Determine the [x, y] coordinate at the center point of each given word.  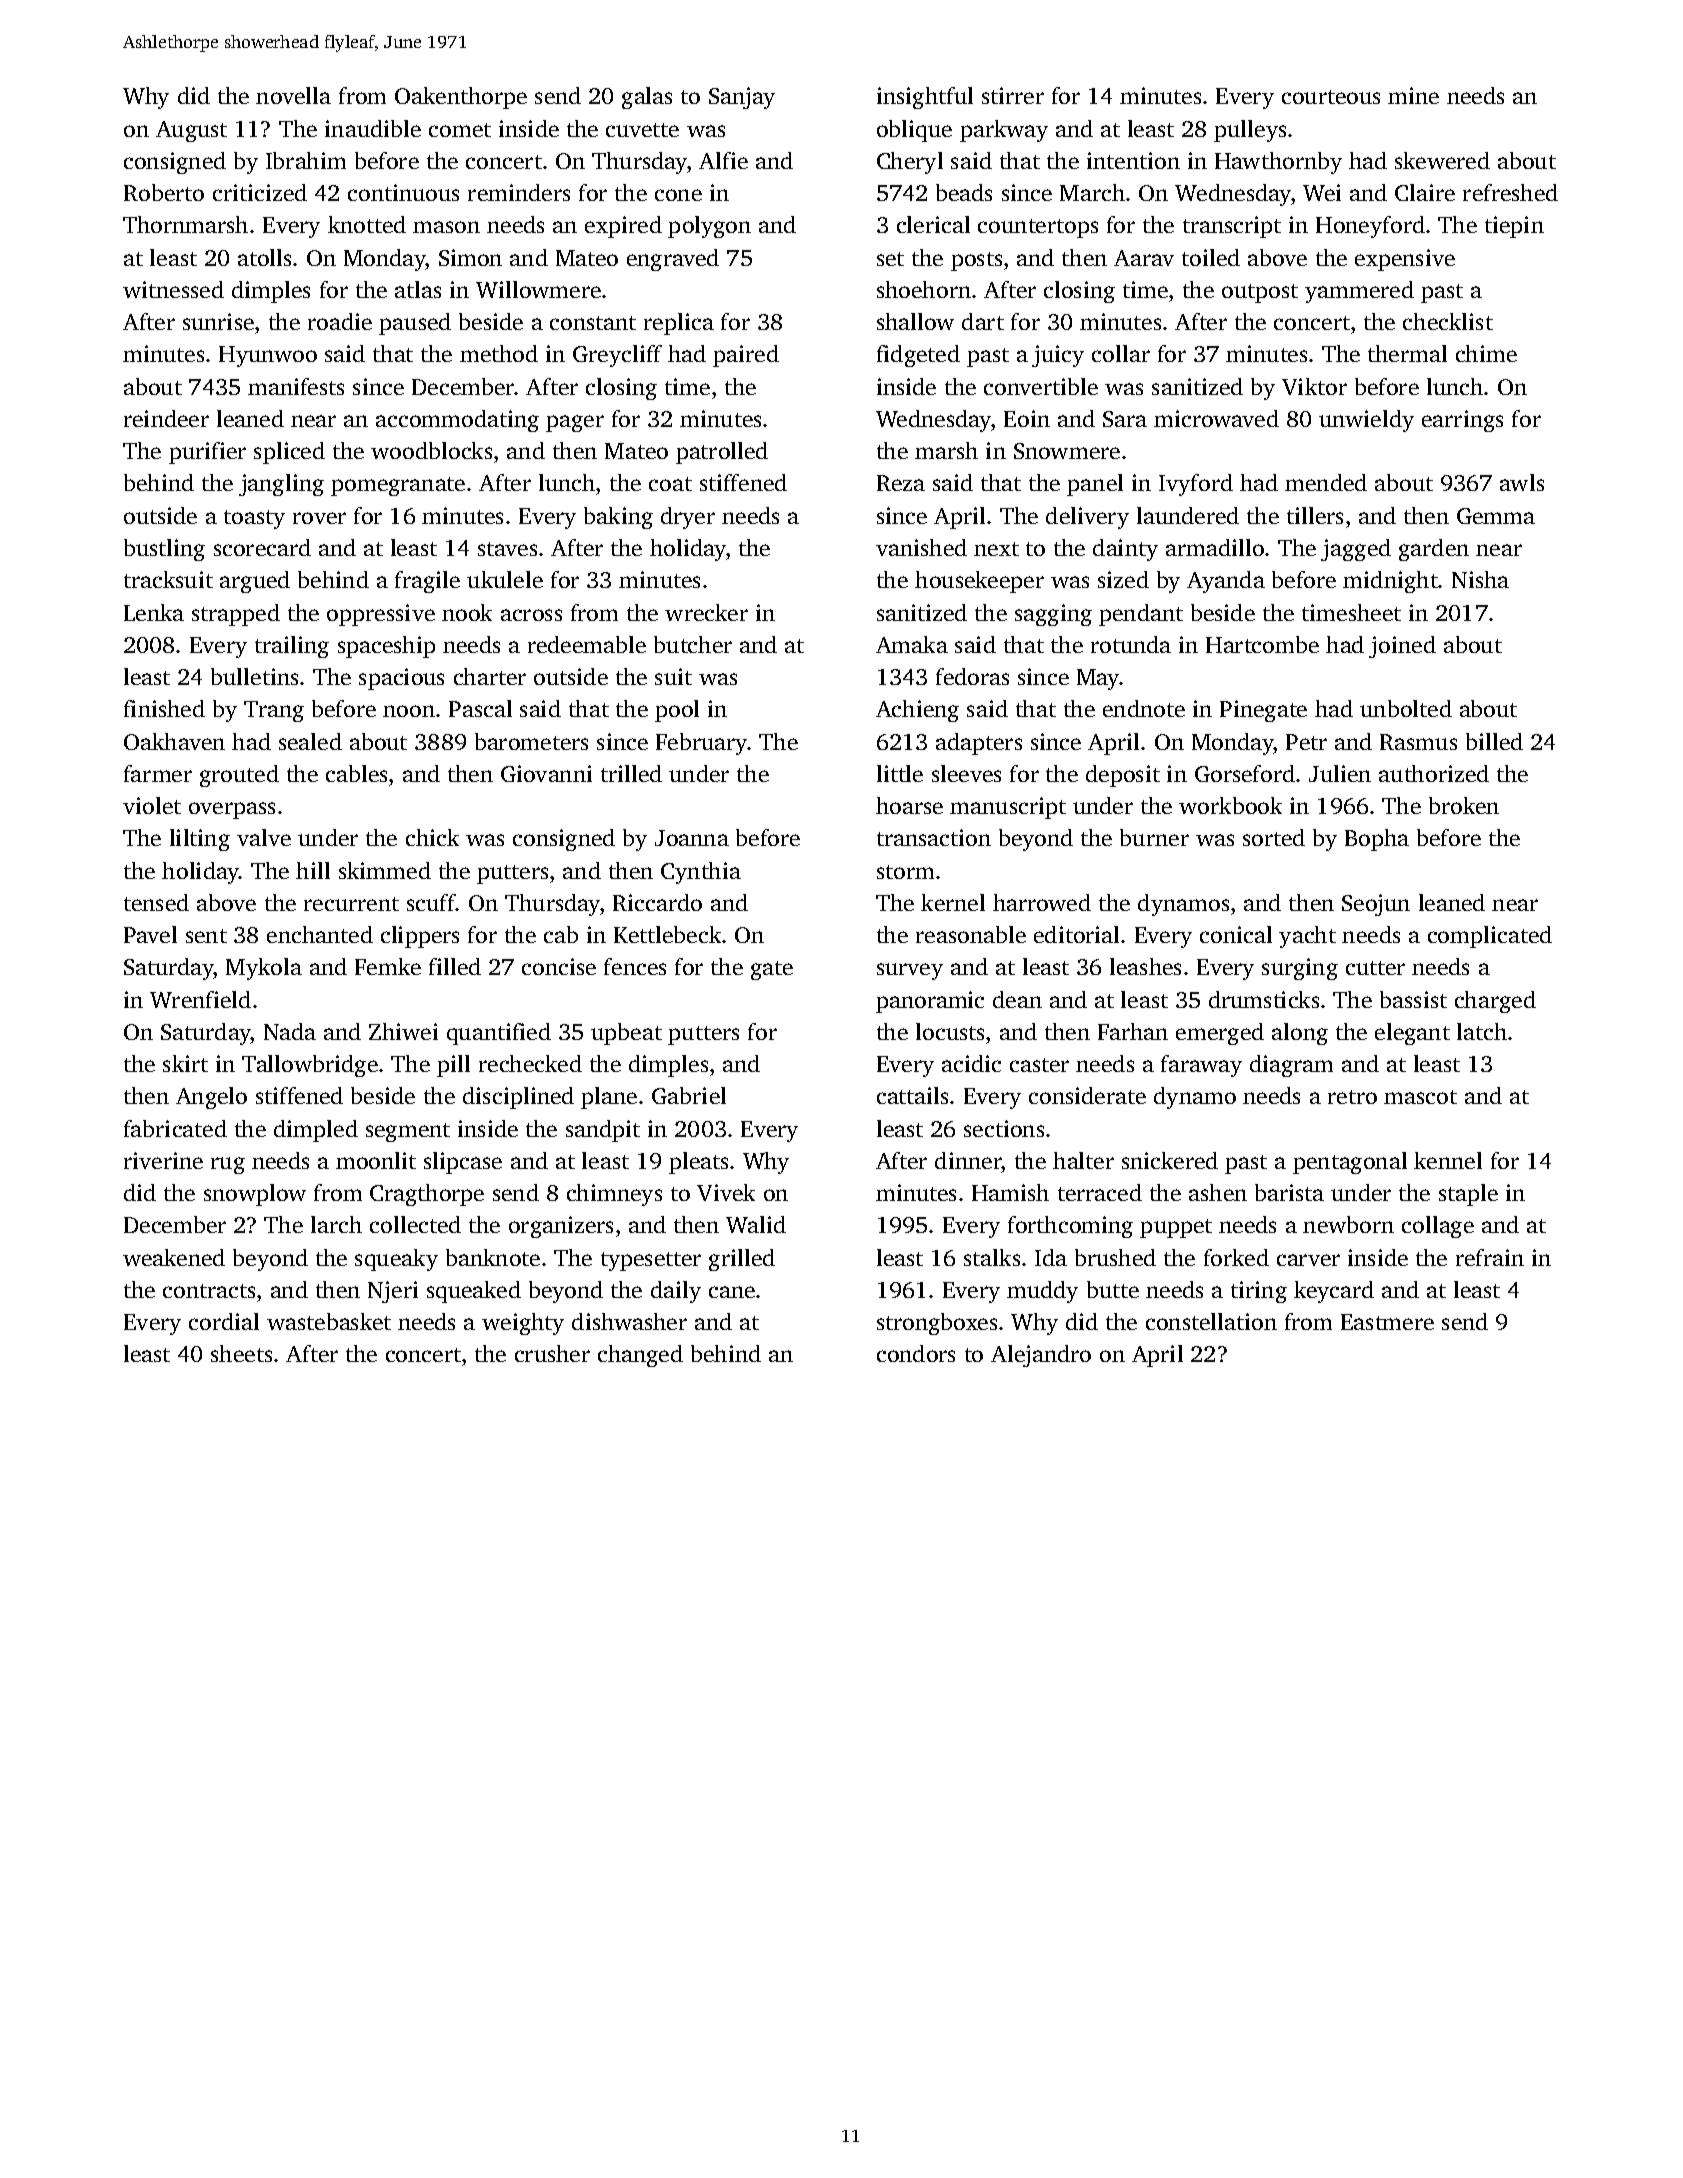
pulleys [1250, 131]
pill [453, 1066]
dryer [688, 518]
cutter [1375, 968]
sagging [1053, 615]
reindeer [166, 418]
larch [336, 1224]
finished [164, 708]
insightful [925, 98]
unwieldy [1366, 421]
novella [293, 95]
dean [1017, 999]
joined [1402, 647]
